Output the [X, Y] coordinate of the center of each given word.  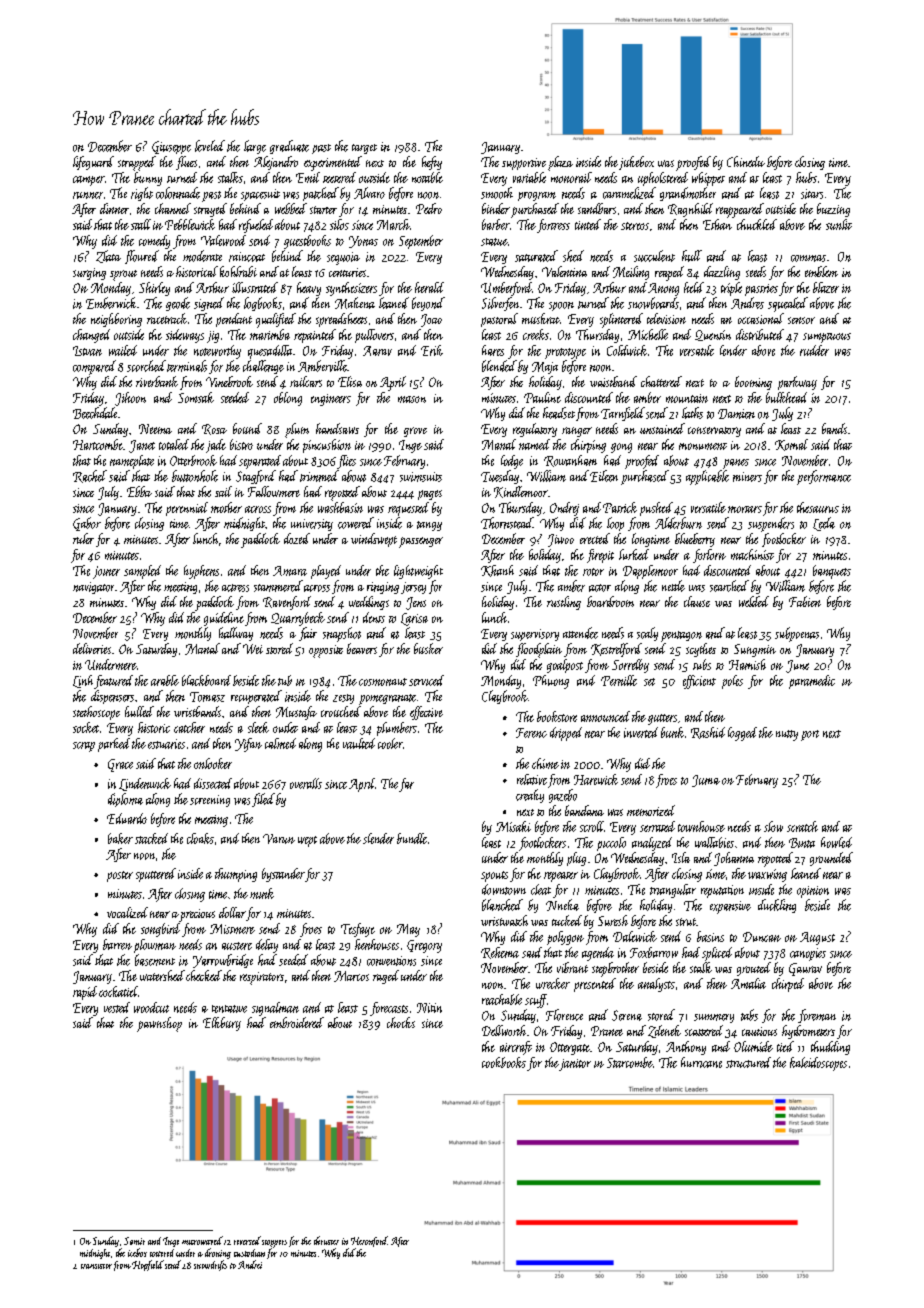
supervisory [535, 635]
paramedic [812, 682]
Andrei [250, 1264]
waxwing [767, 875]
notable [427, 177]
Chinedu [746, 161]
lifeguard [93, 163]
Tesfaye [358, 930]
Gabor [87, 524]
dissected [213, 783]
